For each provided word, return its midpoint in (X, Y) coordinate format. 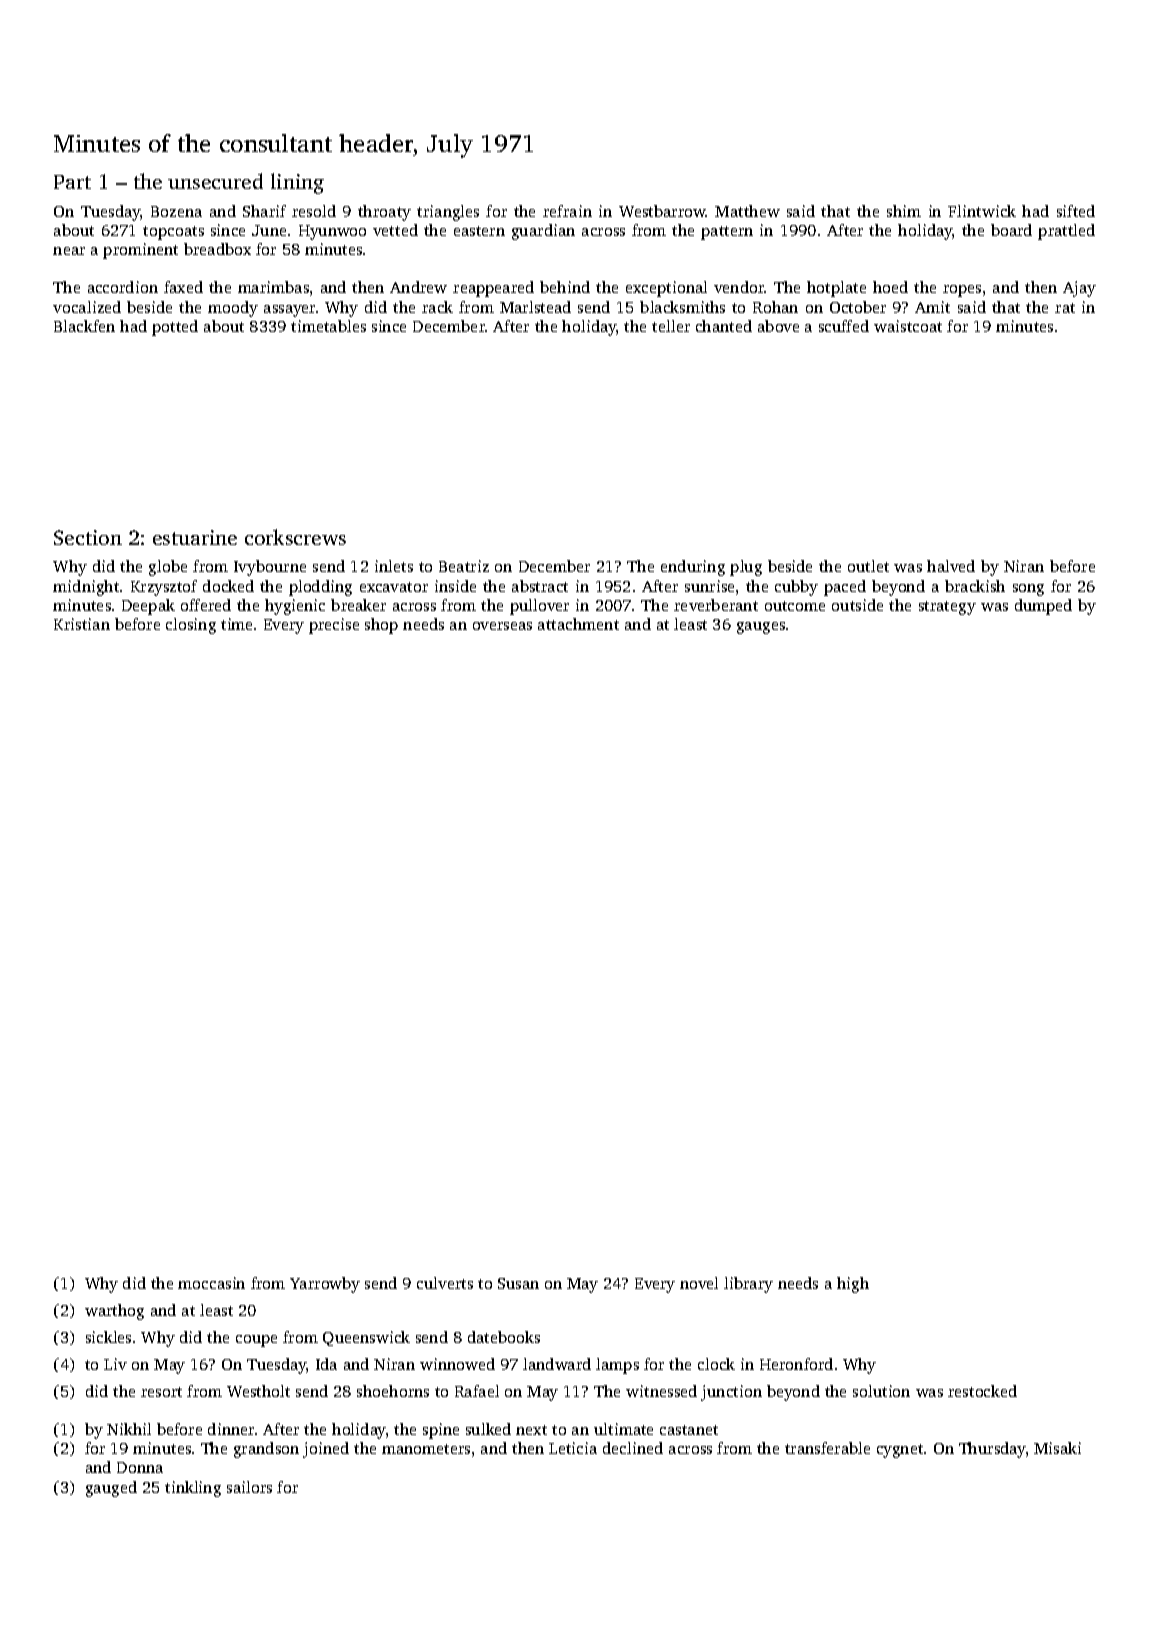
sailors (249, 1487)
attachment (578, 624)
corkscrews (295, 537)
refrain (567, 211)
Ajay (1079, 289)
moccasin (211, 1283)
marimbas (273, 287)
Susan (518, 1283)
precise (334, 626)
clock (716, 1364)
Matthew (747, 211)
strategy (947, 608)
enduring (693, 568)
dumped (1043, 607)
